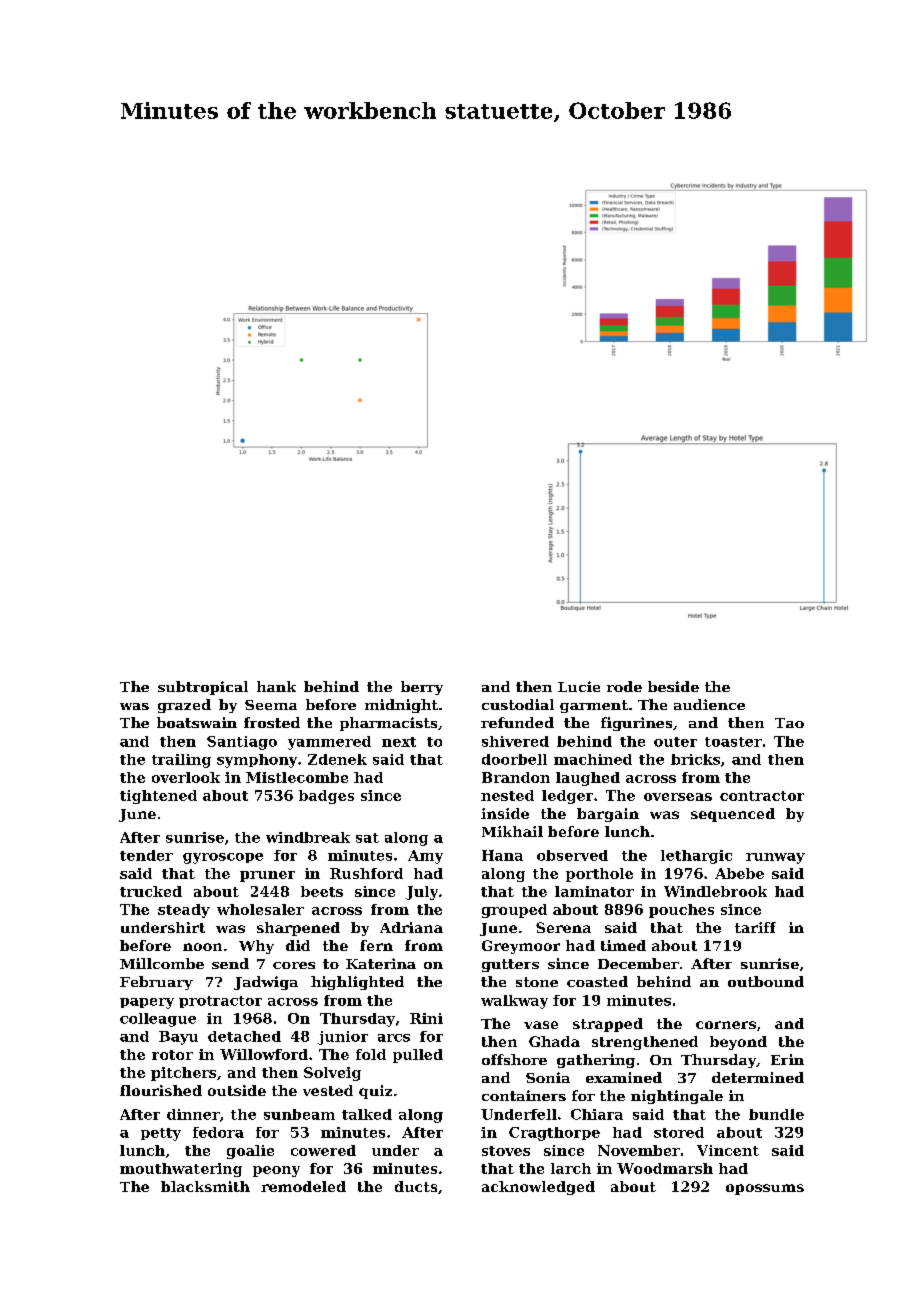  Describe the element at coordinates (146, 855) in the document. I see `tender` at that location.
